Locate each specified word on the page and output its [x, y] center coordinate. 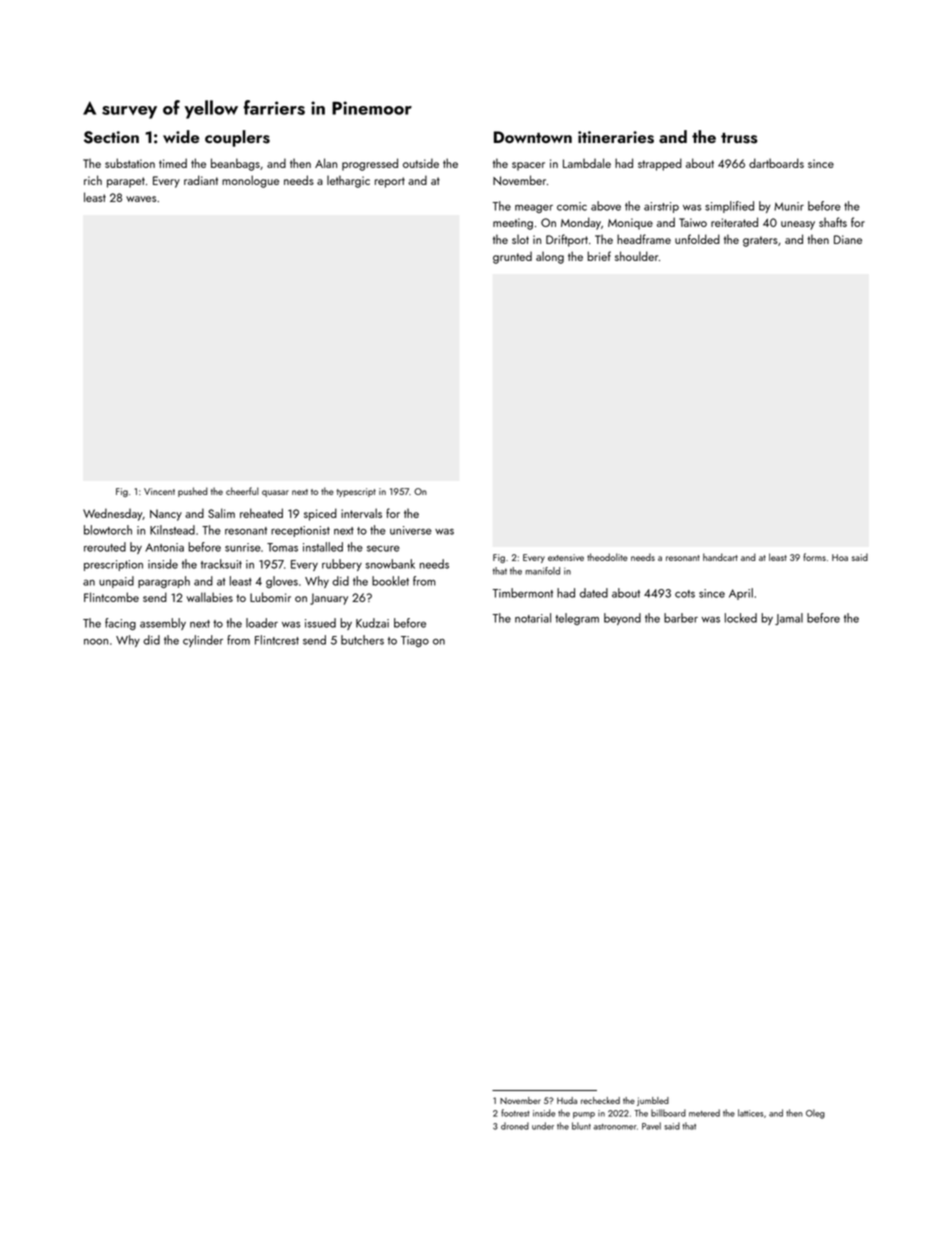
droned [515, 1126]
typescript [356, 492]
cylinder [203, 641]
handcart [720, 557]
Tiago [415, 641]
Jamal [789, 619]
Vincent [159, 491]
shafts [833, 222]
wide [181, 136]
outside [421, 163]
